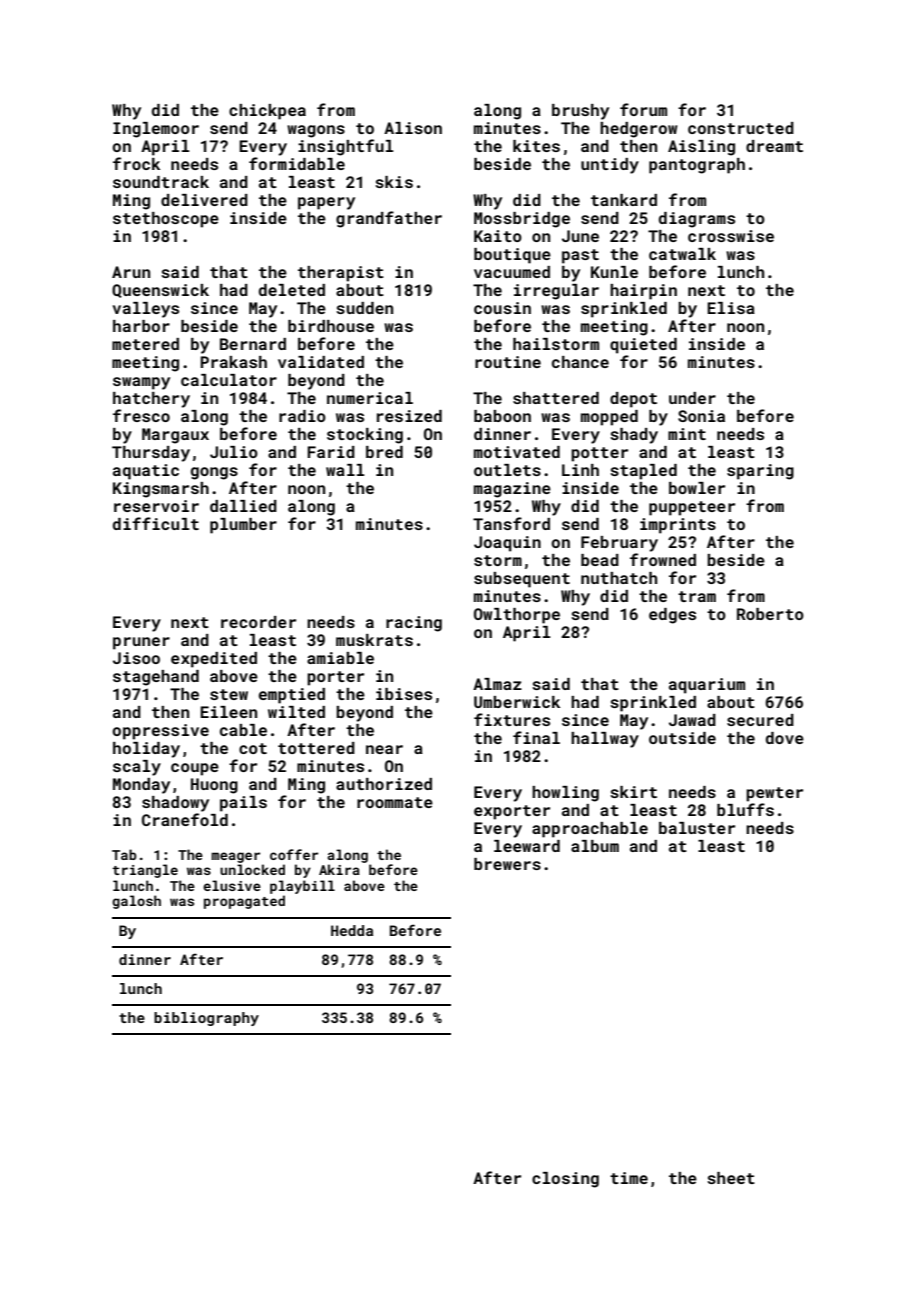  What do you see at coordinates (512, 256) in the screenshot?
I see `boutique` at bounding box center [512, 256].
